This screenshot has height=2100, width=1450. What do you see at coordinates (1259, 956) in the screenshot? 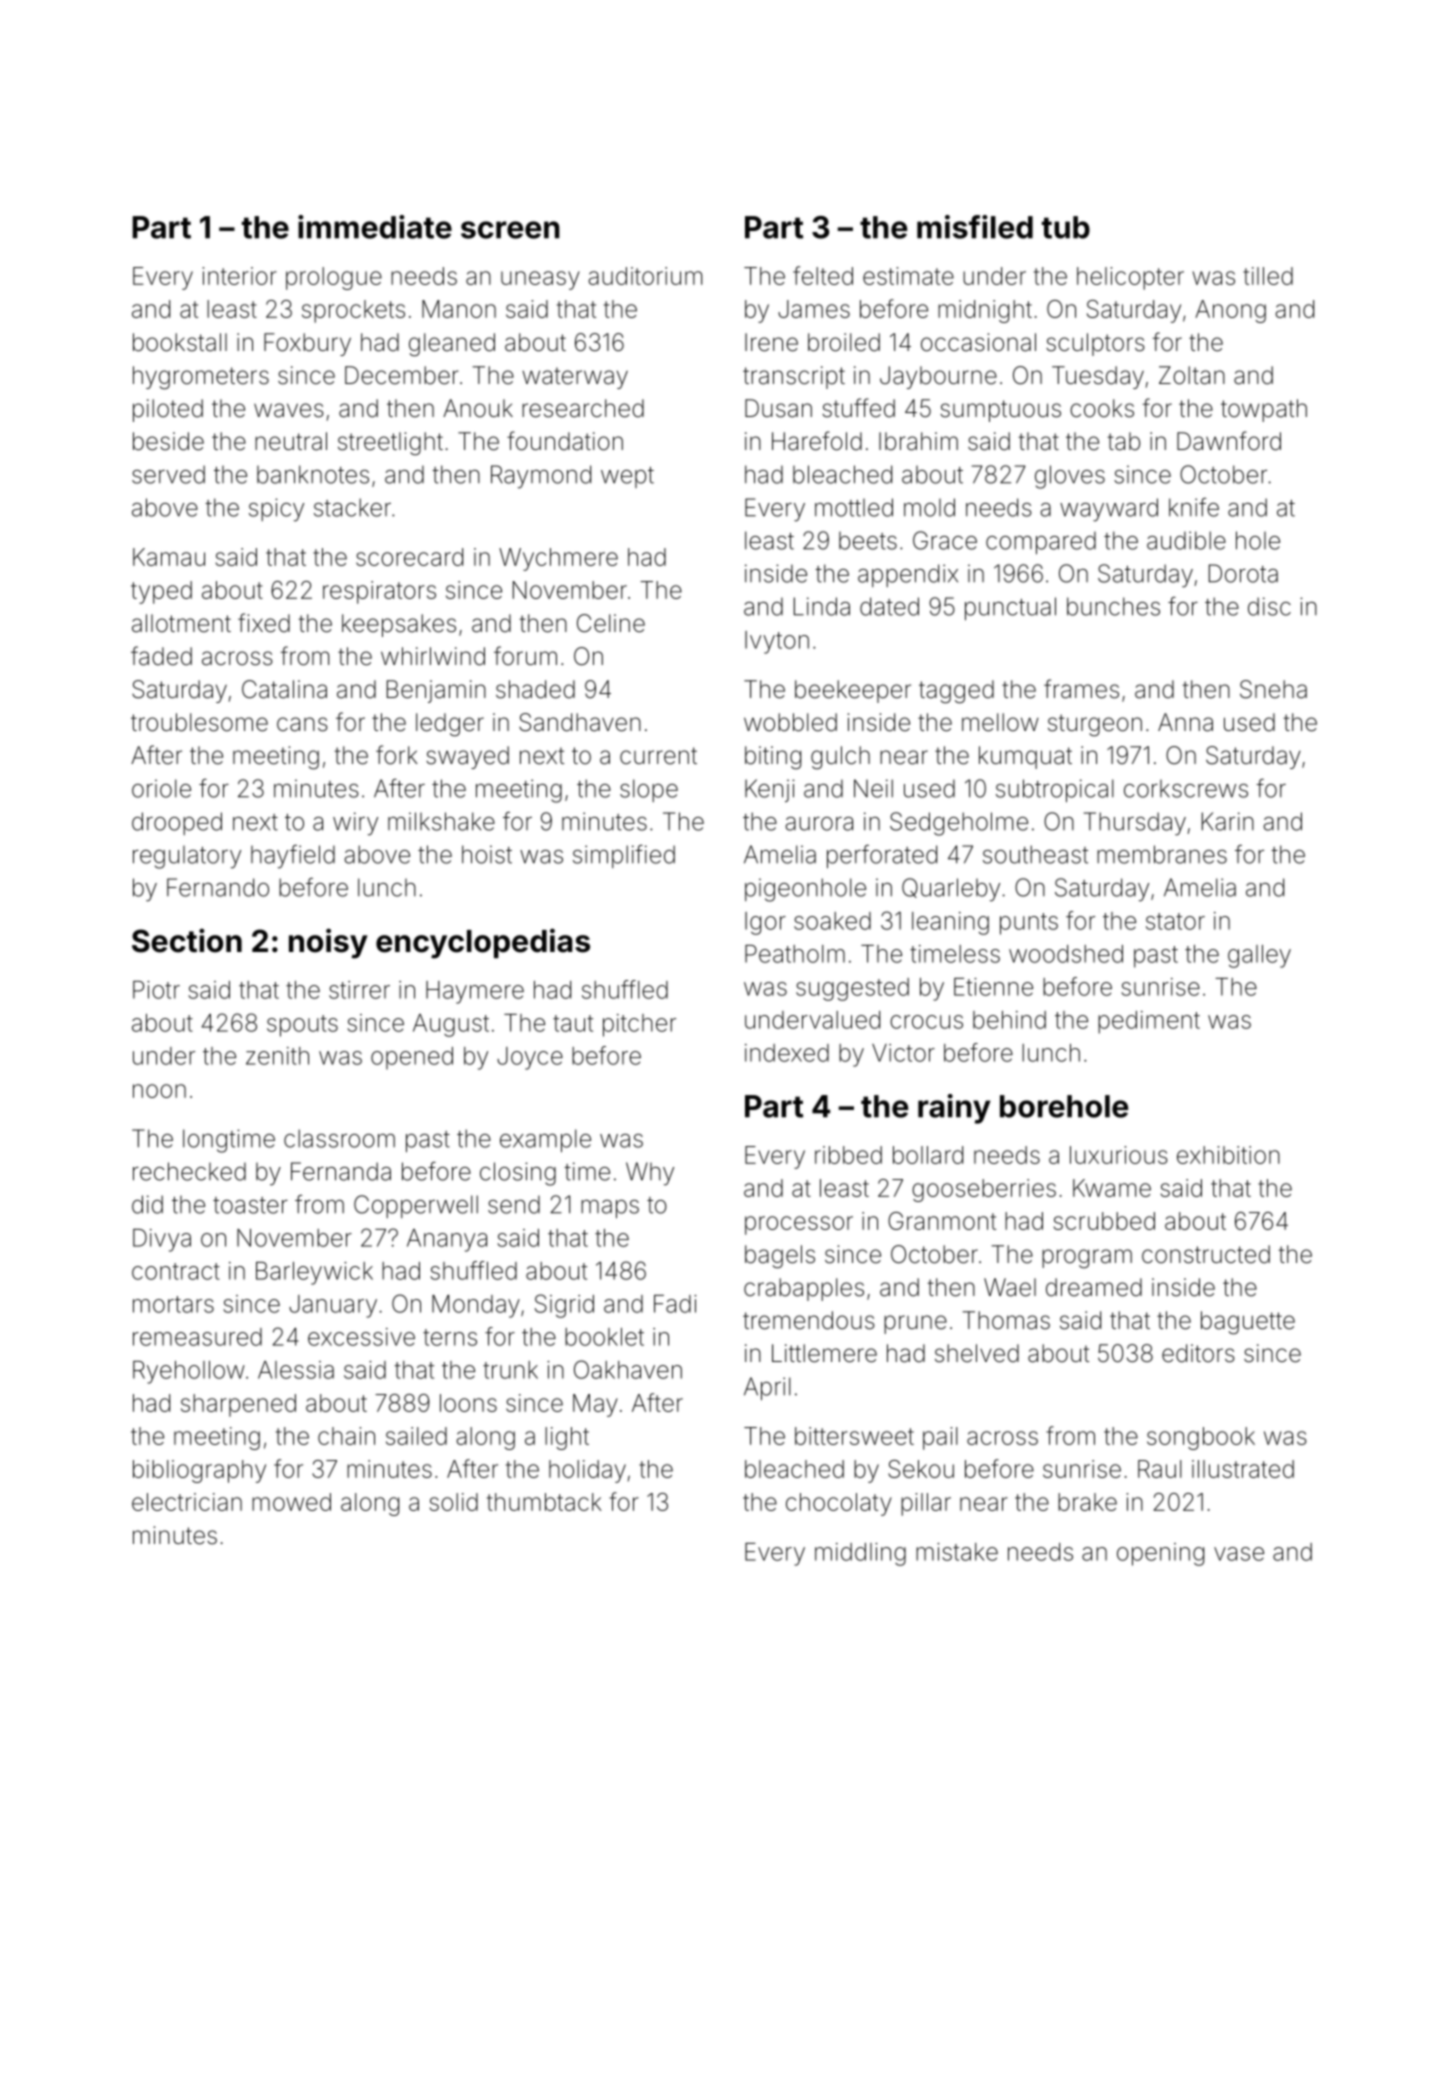
I see `galley` at bounding box center [1259, 956].
